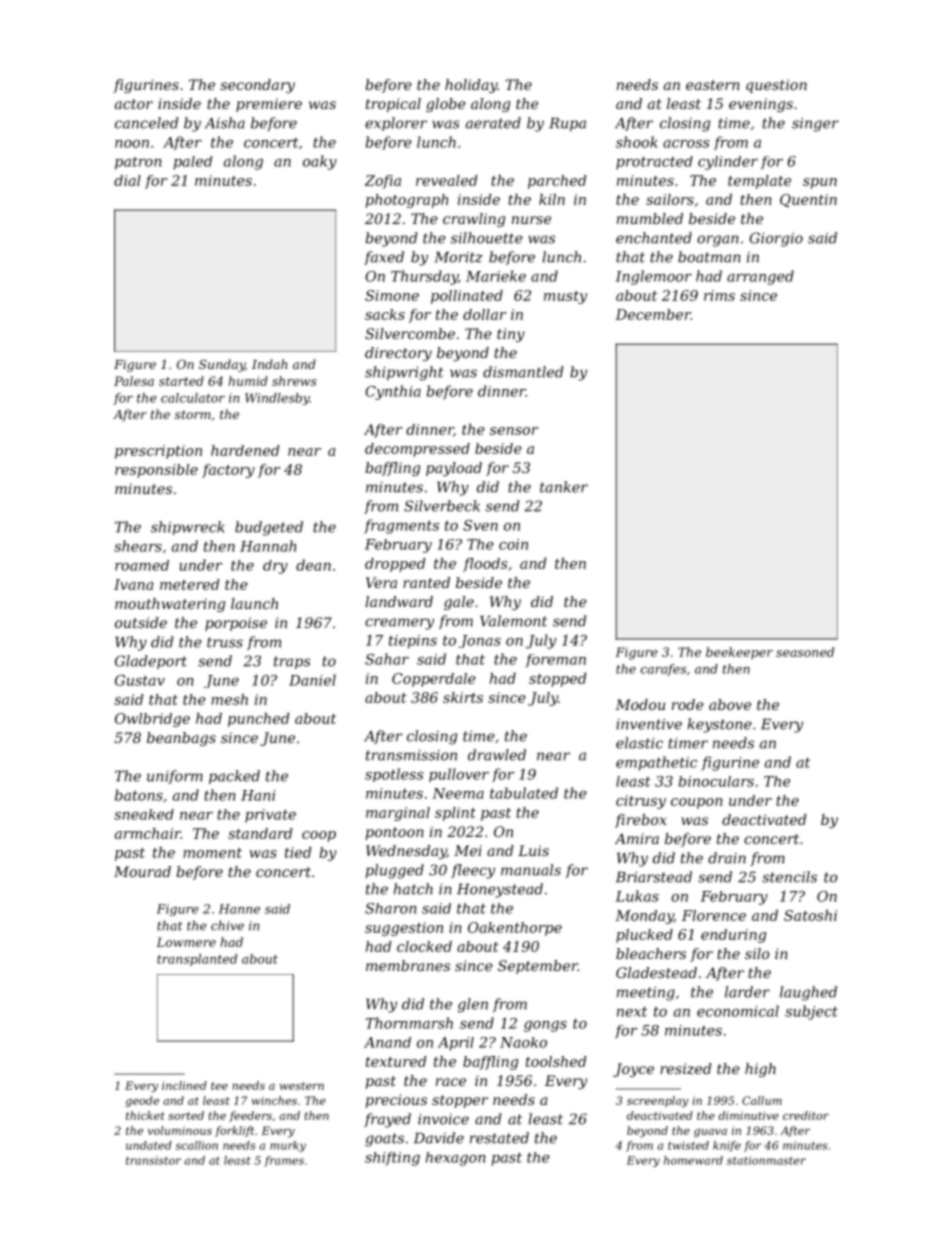 The image size is (952, 1233). Describe the element at coordinates (499, 1138) in the image. I see `restated` at that location.
